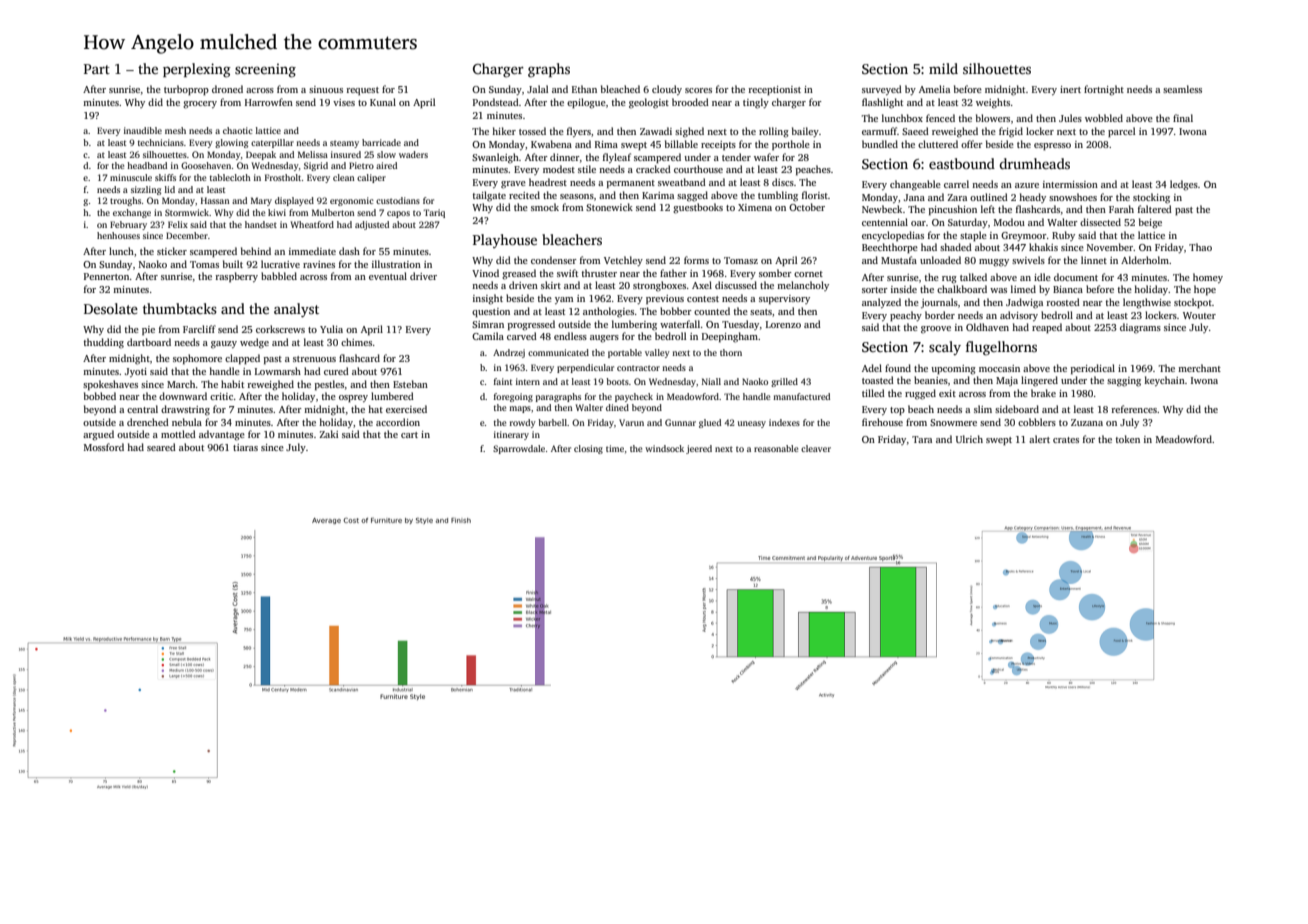  I want to click on flashlight, so click(882, 103).
